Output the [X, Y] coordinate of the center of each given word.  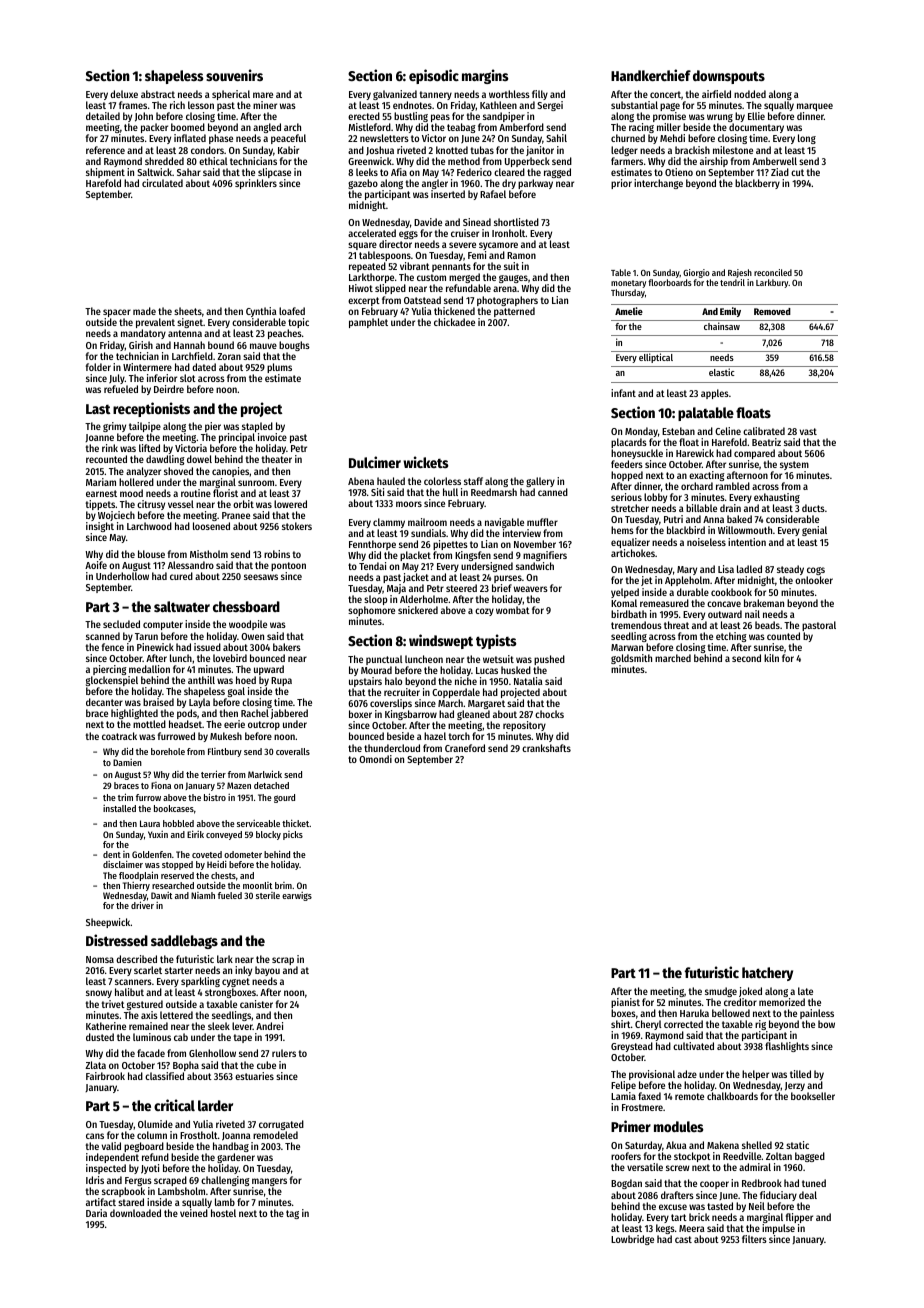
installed [119, 808]
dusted [100, 1037]
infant [623, 393]
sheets [188, 311]
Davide [428, 222]
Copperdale [456, 693]
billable [701, 508]
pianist [625, 1003]
